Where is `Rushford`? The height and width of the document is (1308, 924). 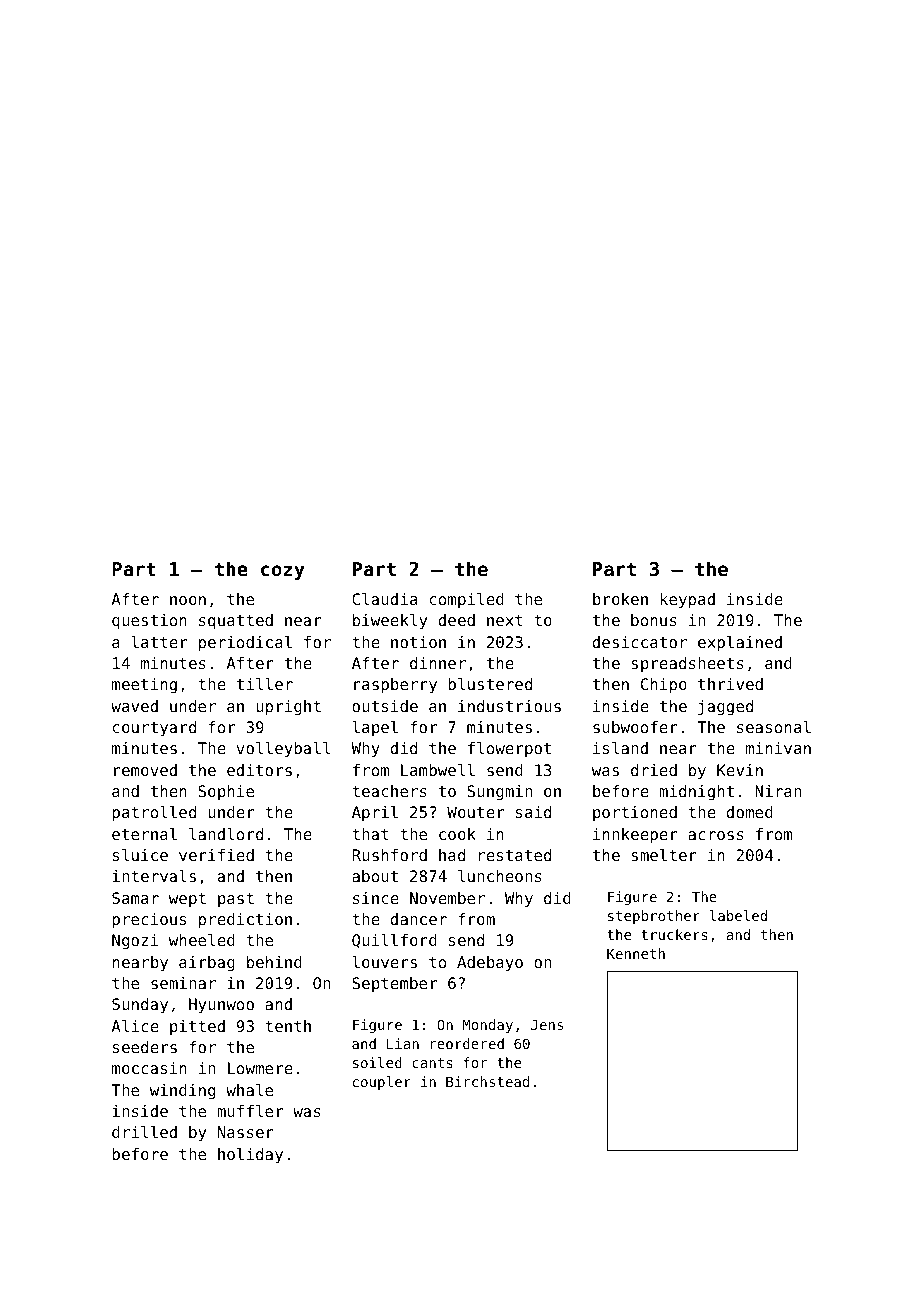 Rushford is located at coordinates (389, 855).
